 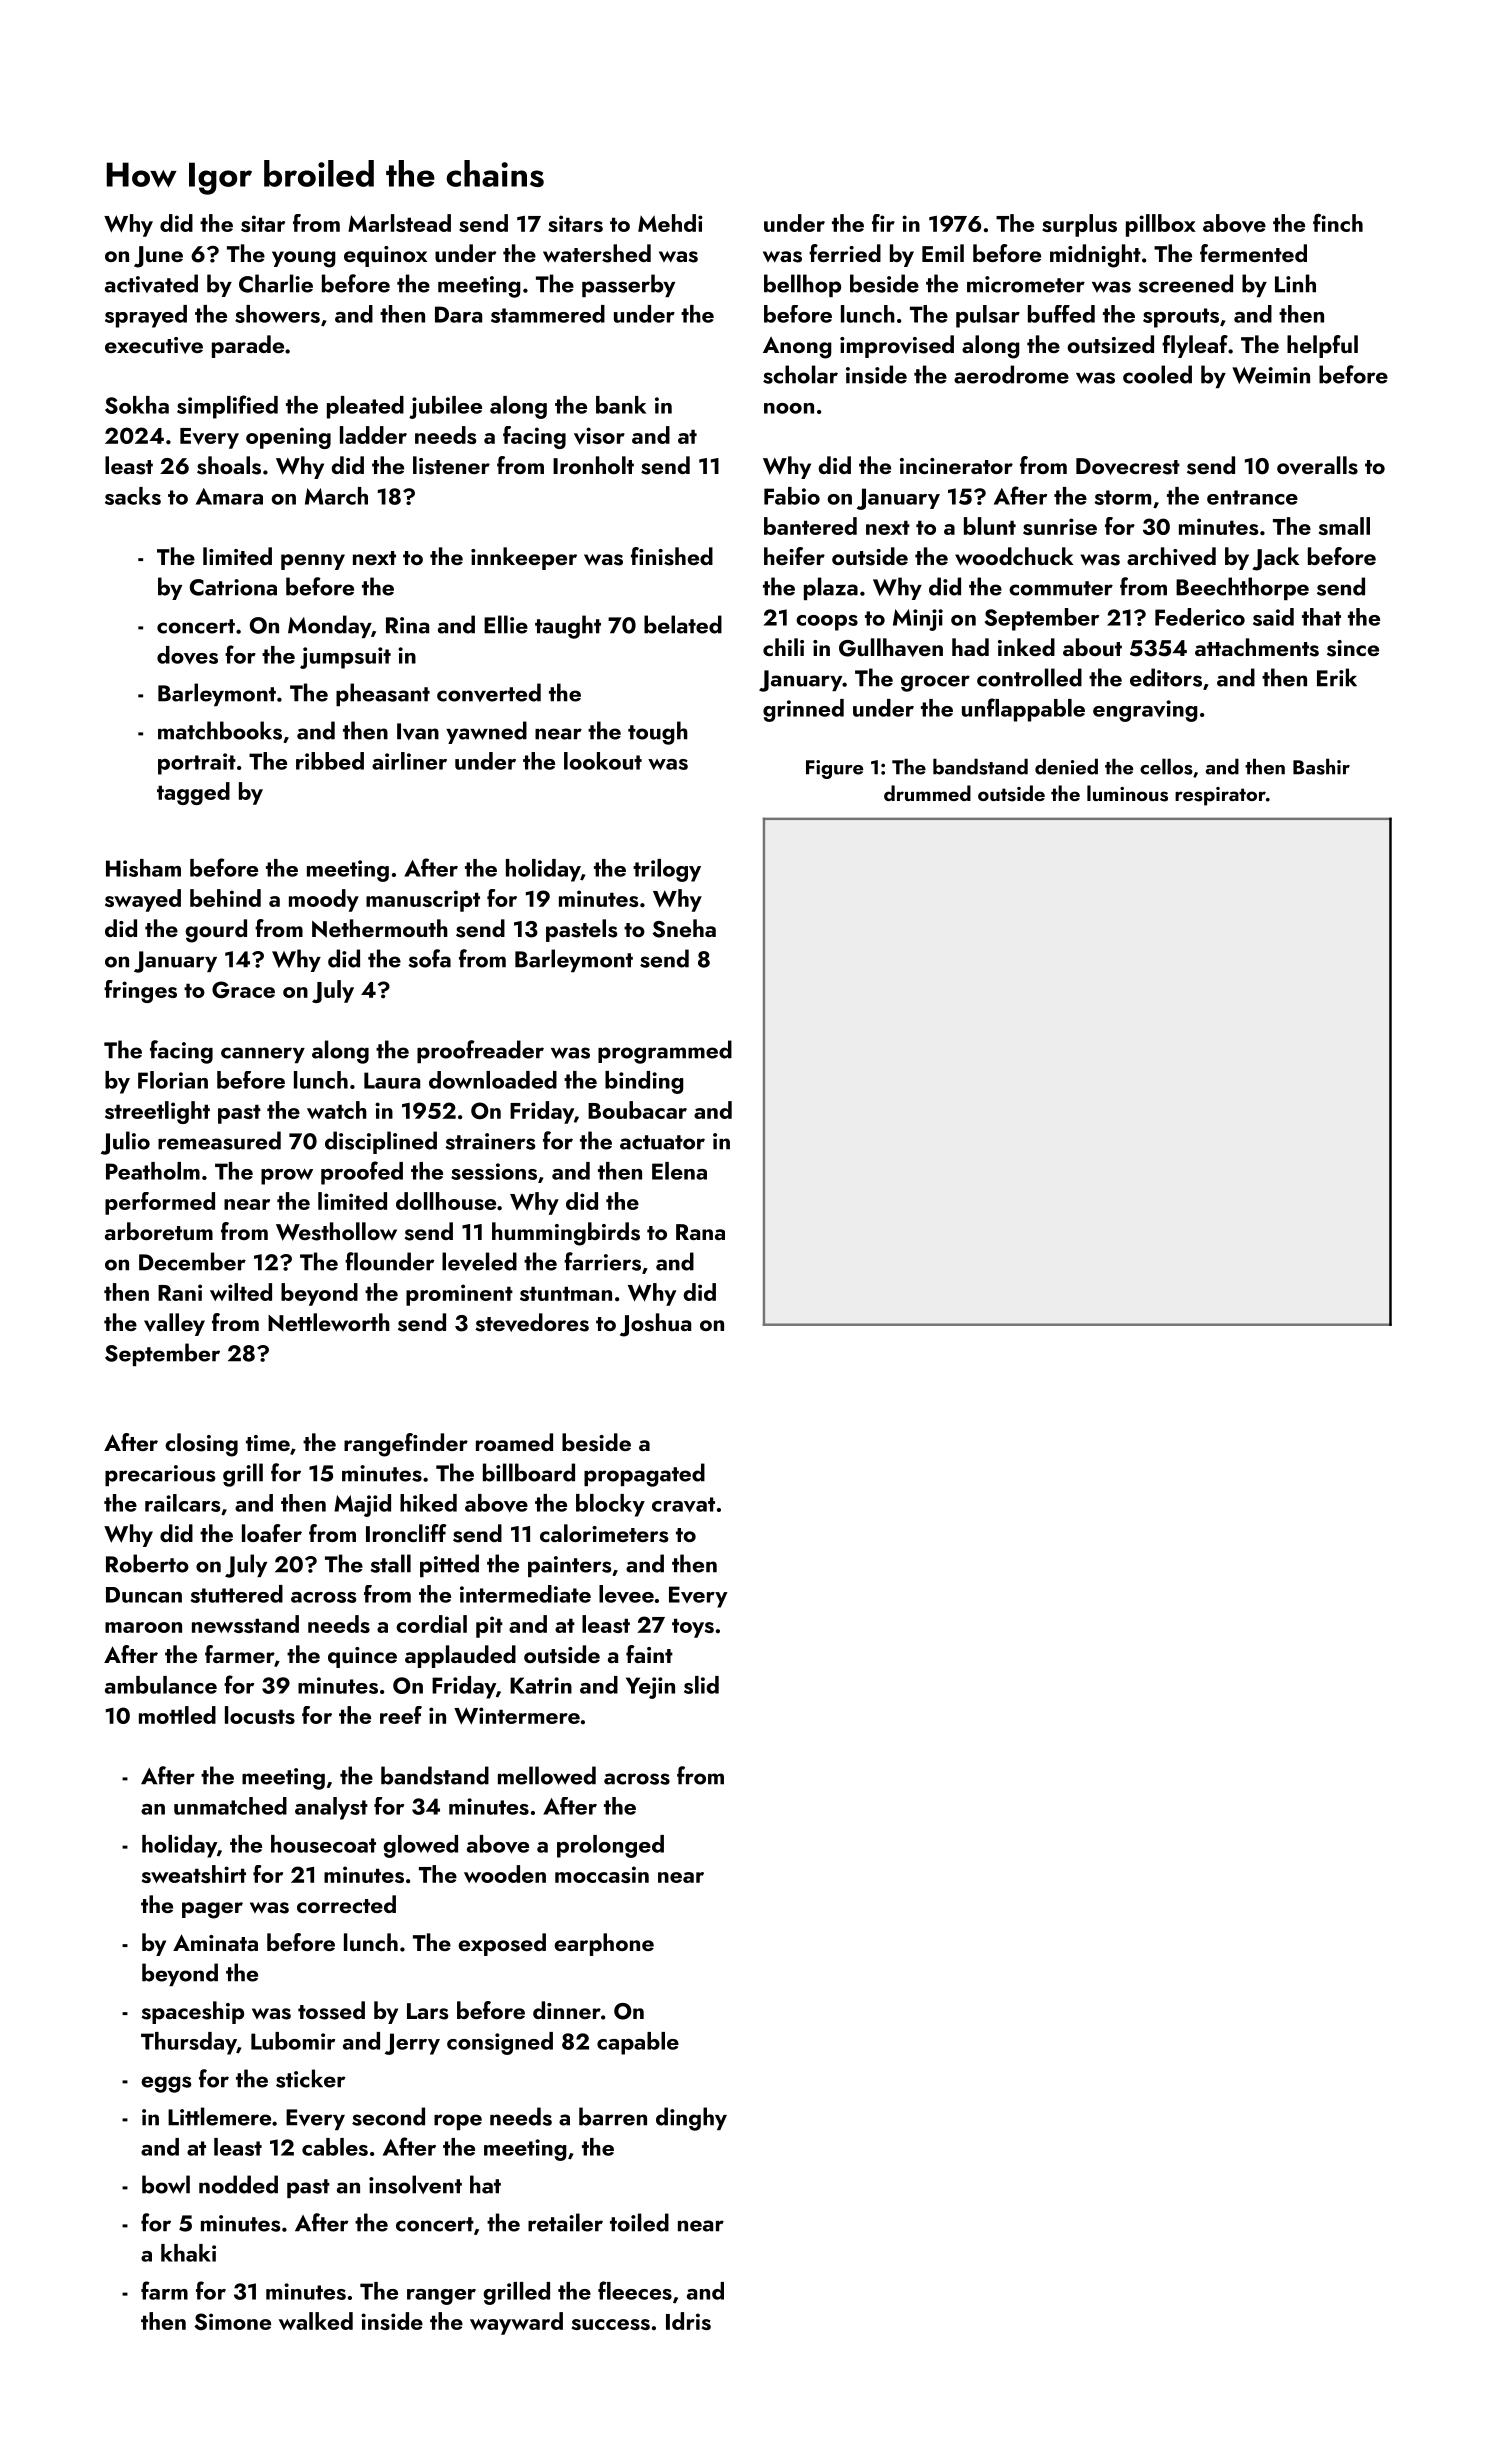 I want to click on pager, so click(x=212, y=1910).
